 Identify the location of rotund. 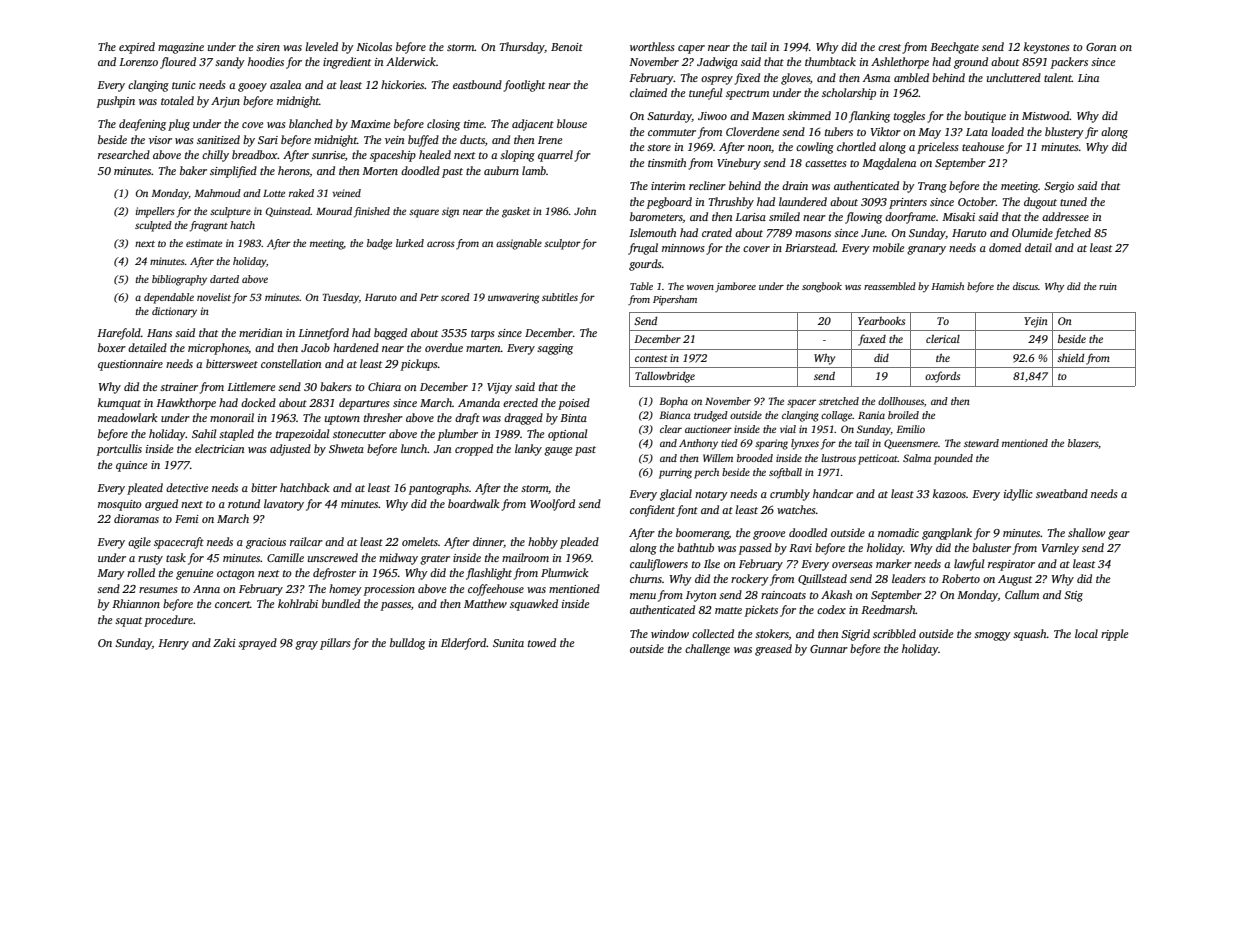
(244, 503).
